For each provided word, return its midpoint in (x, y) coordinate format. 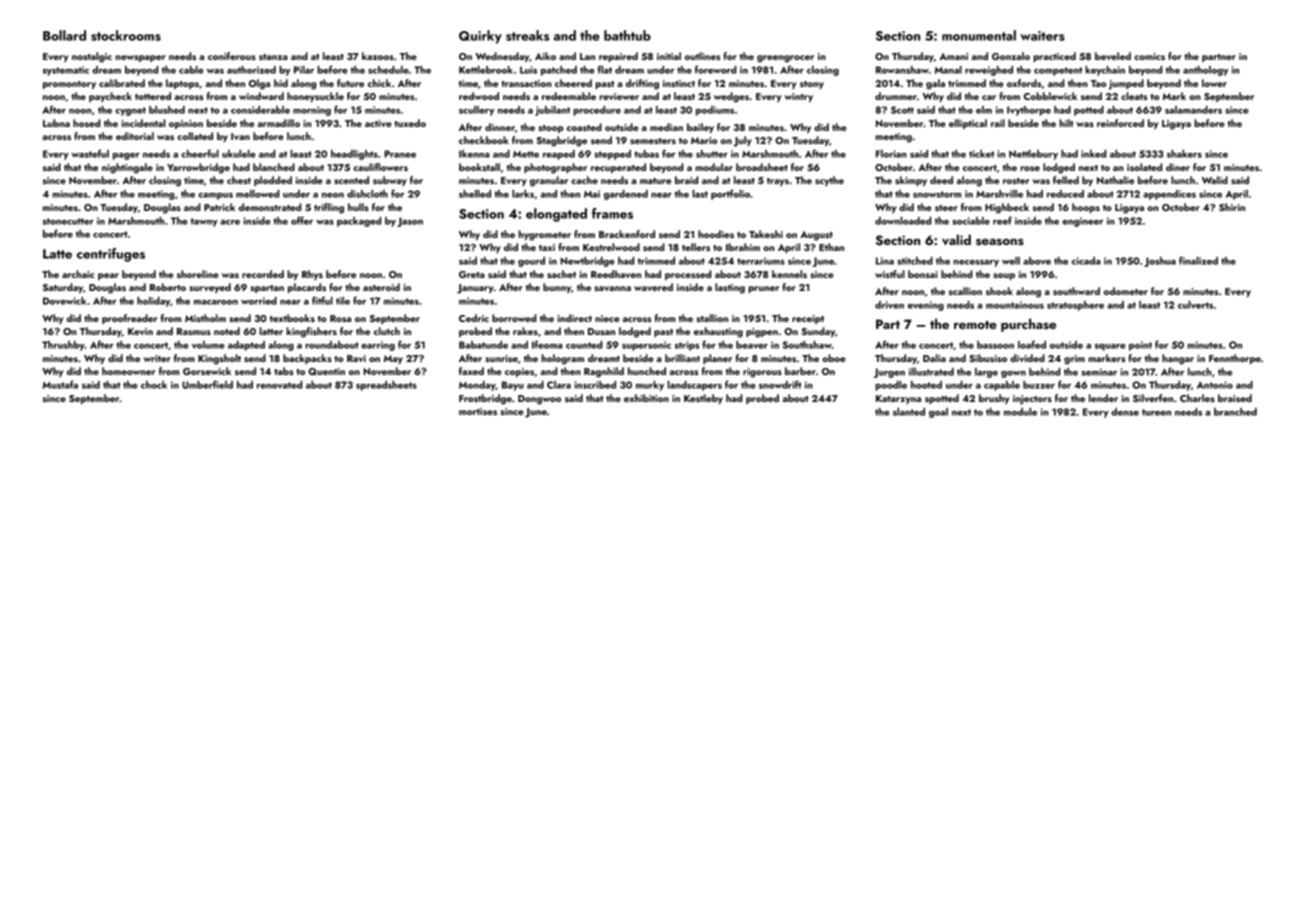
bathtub (627, 35)
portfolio (730, 194)
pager (126, 156)
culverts (1195, 305)
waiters (1042, 36)
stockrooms (126, 35)
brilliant (682, 358)
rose (1030, 168)
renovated (279, 385)
